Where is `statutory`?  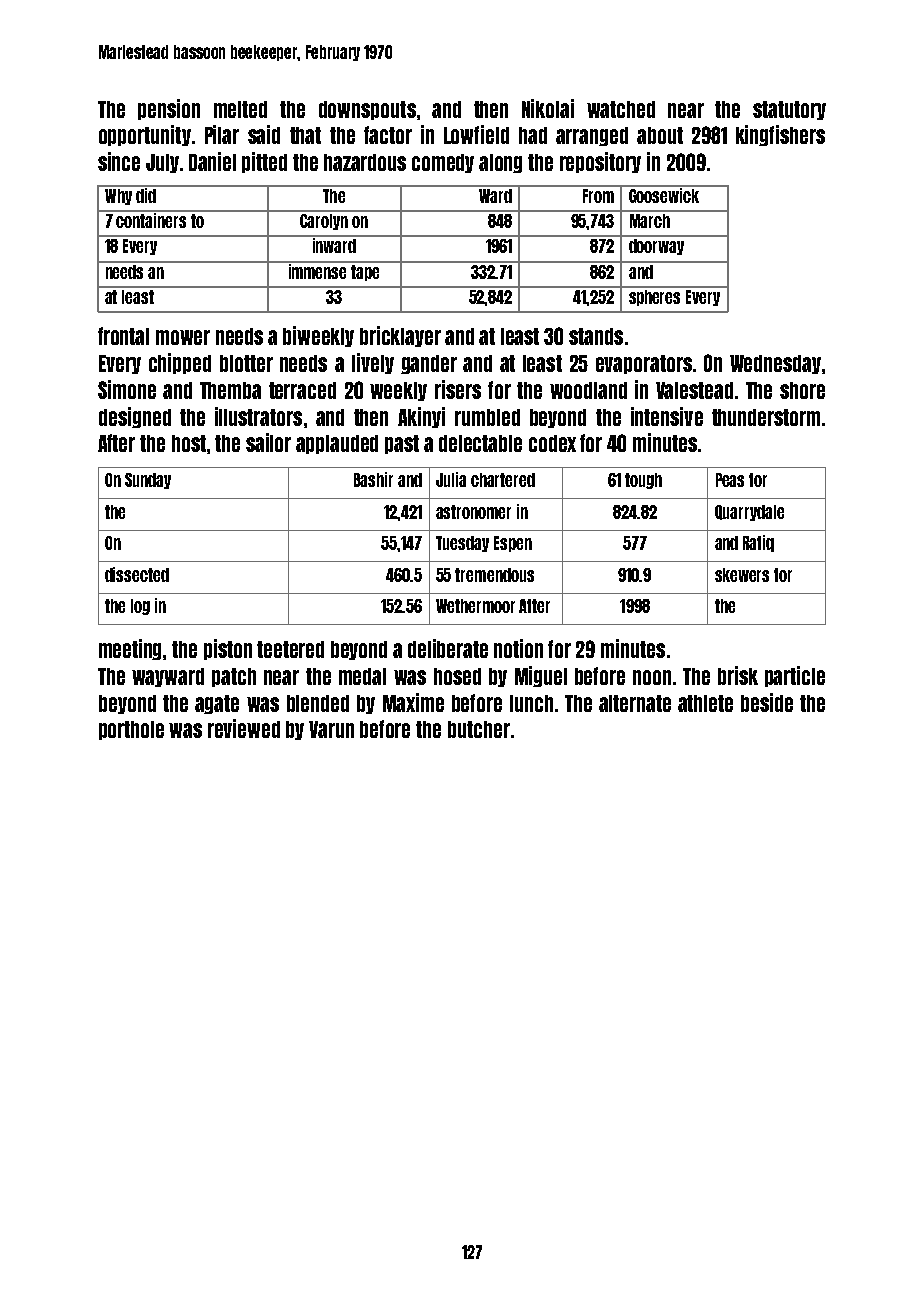
statutory is located at coordinates (789, 110).
